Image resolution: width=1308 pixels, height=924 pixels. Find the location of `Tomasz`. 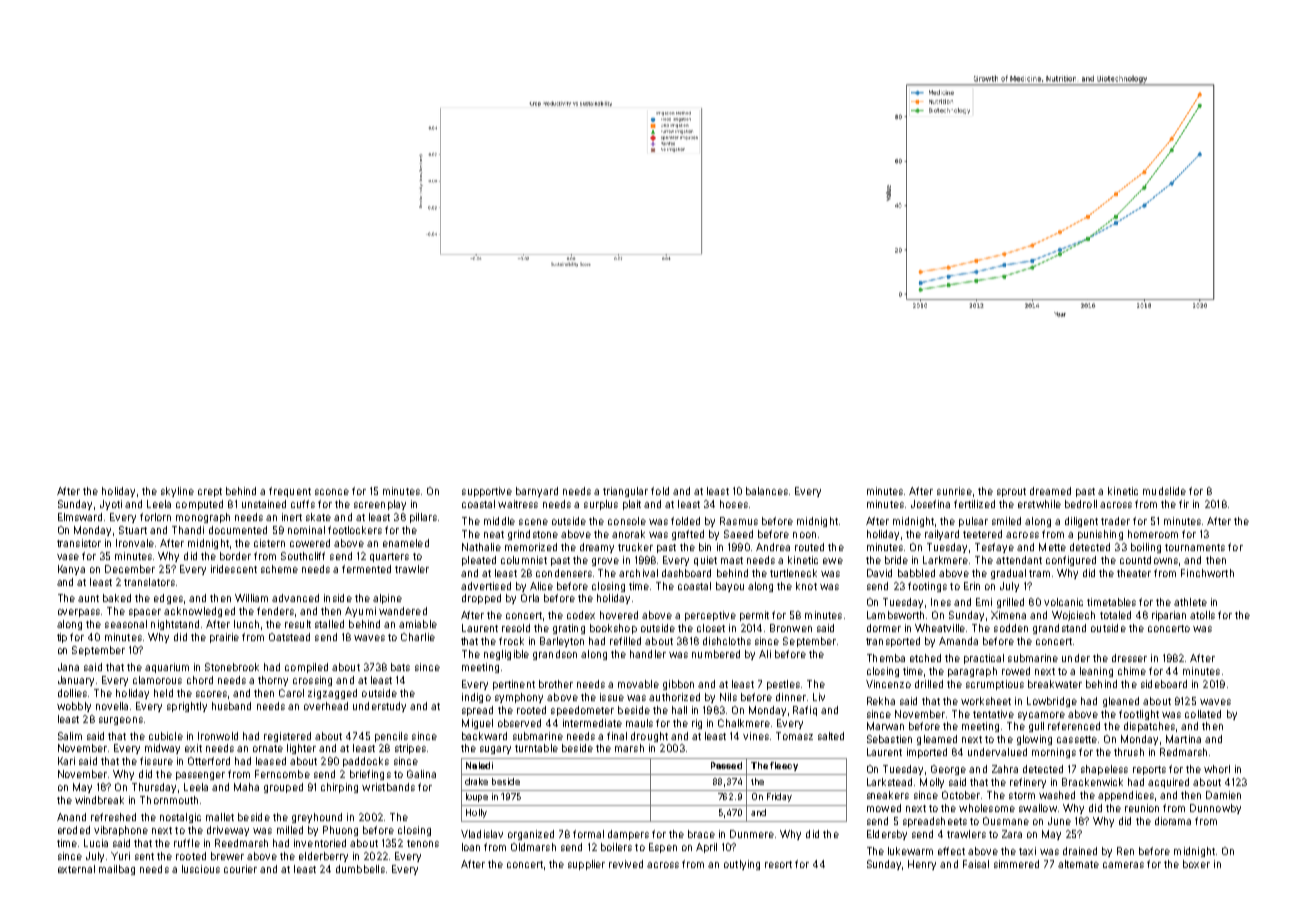

Tomasz is located at coordinates (794, 736).
